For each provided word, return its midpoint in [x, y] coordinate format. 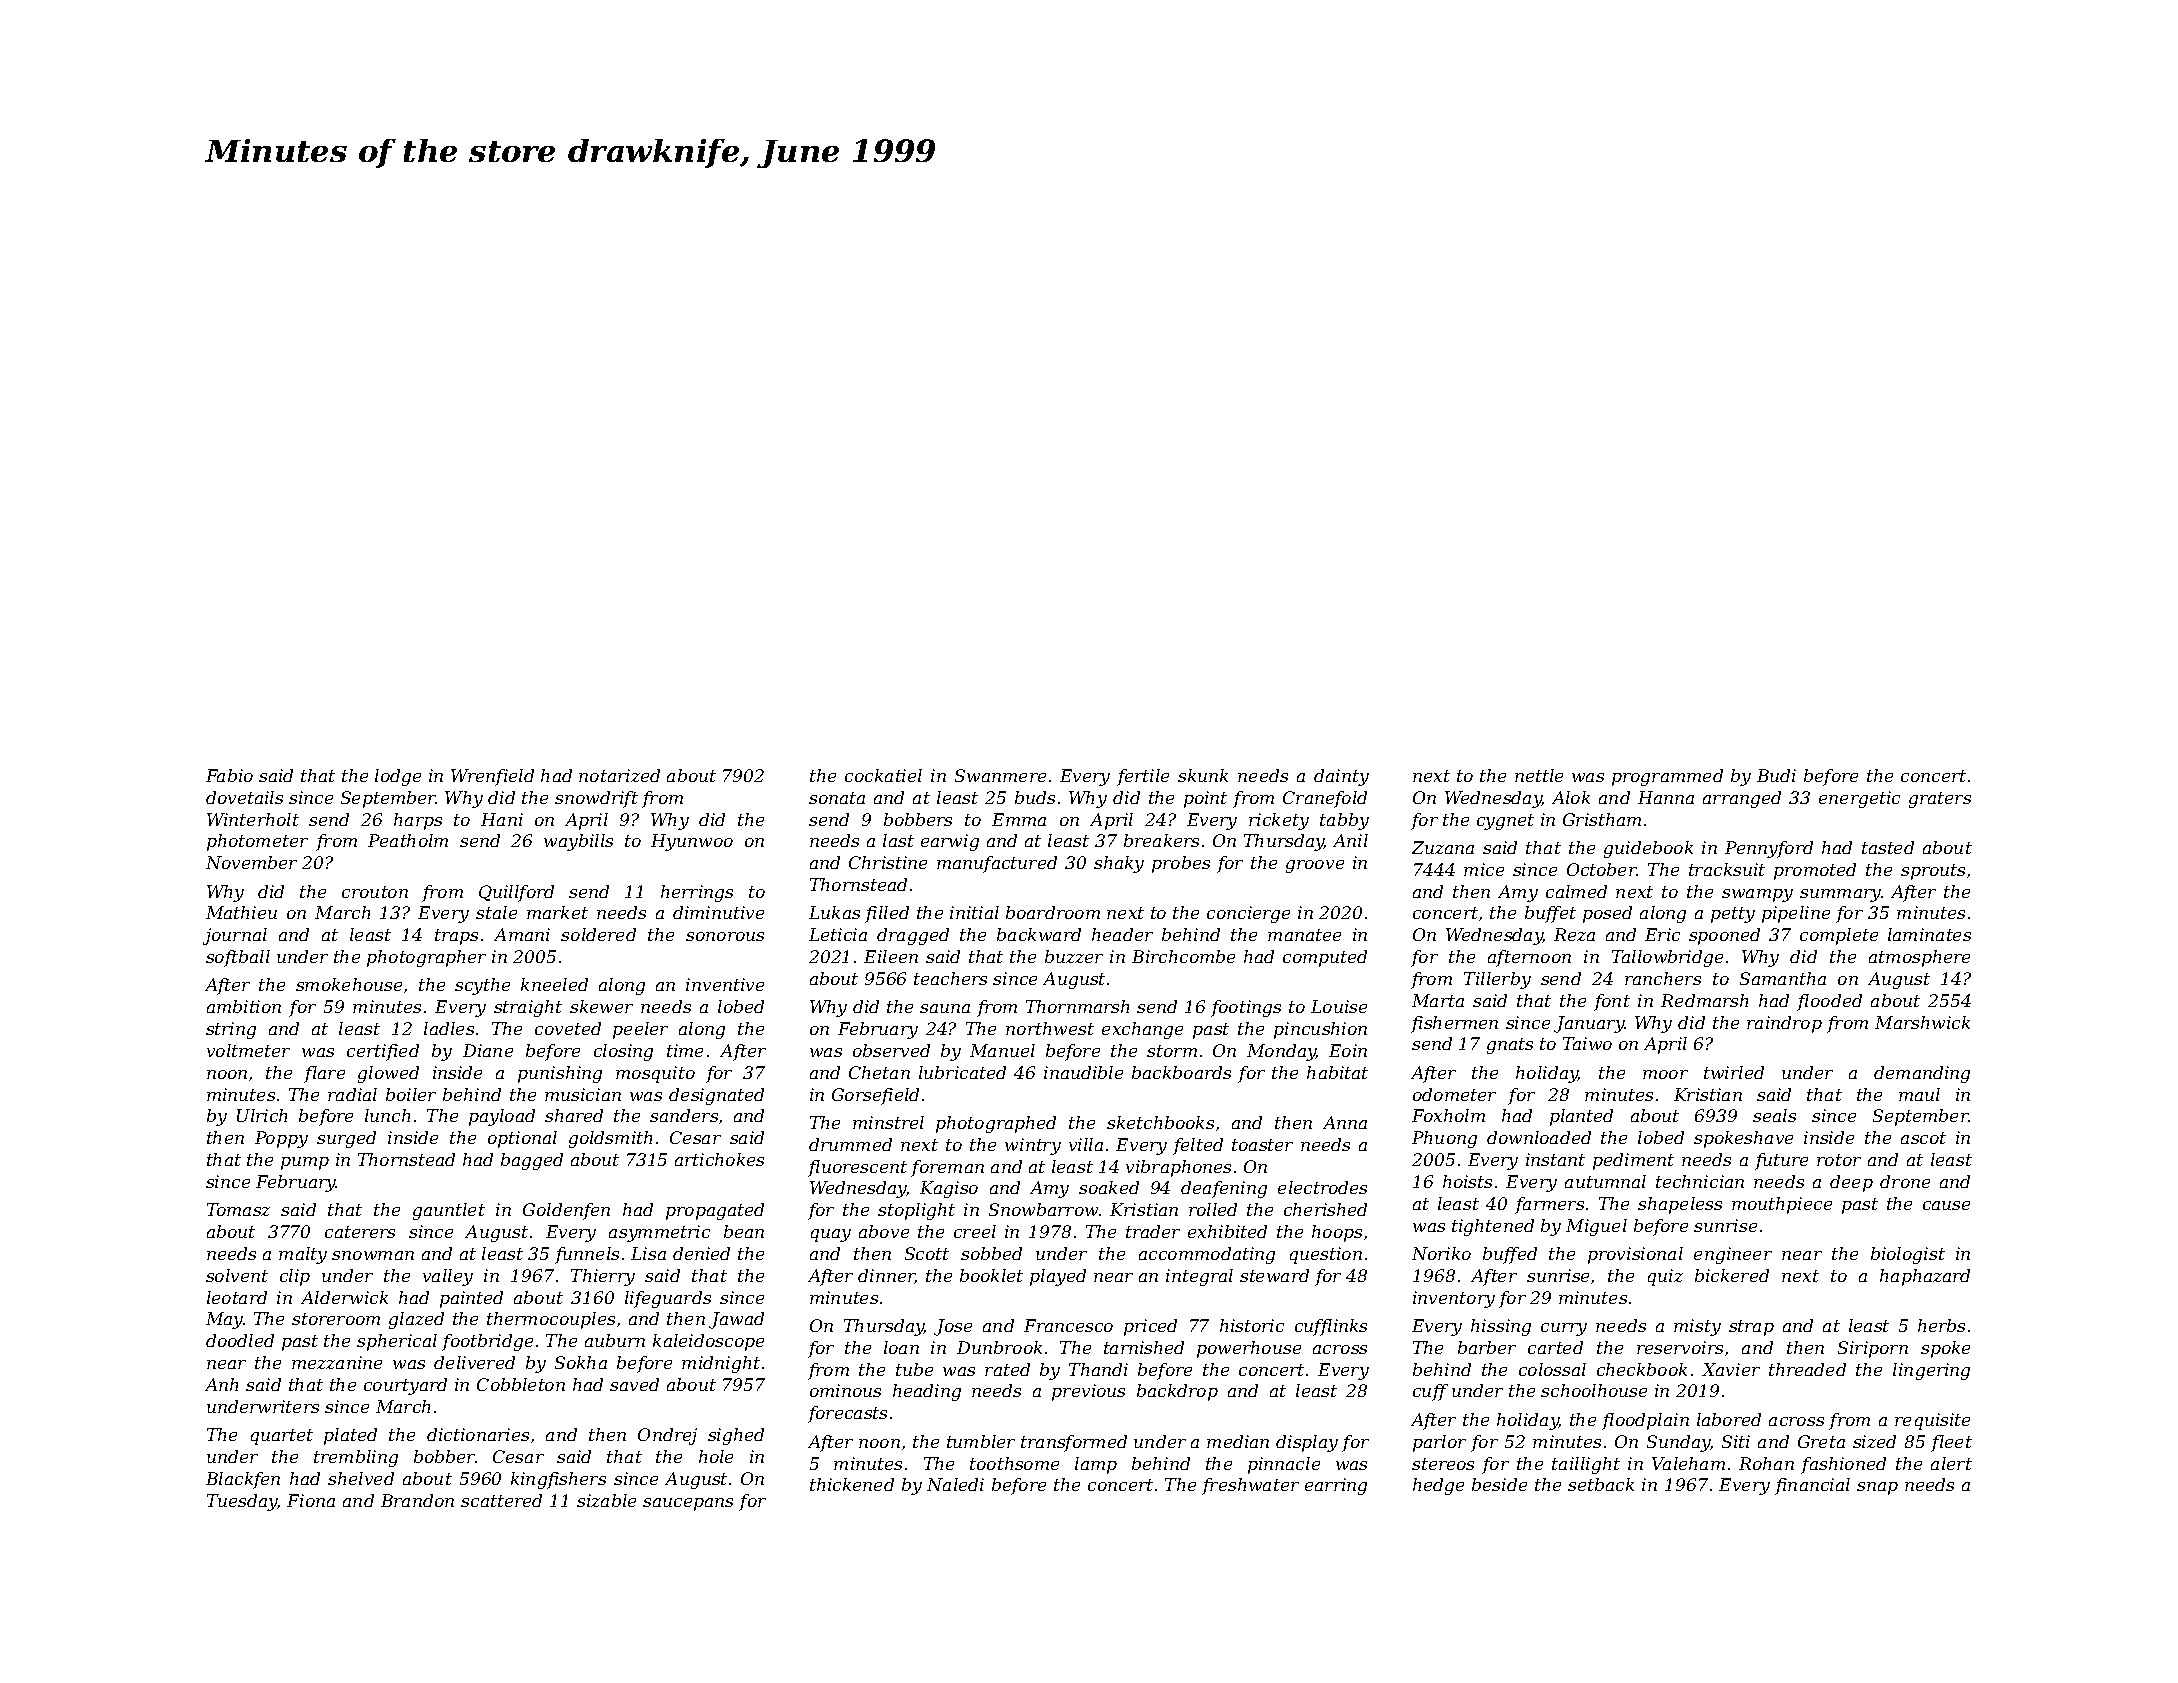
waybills [578, 842]
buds [1035, 797]
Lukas [834, 912]
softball [238, 958]
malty [303, 1255]
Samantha [1783, 978]
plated [350, 1436]
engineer [1733, 1255]
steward [1274, 1275]
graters [1940, 800]
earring [1336, 1486]
